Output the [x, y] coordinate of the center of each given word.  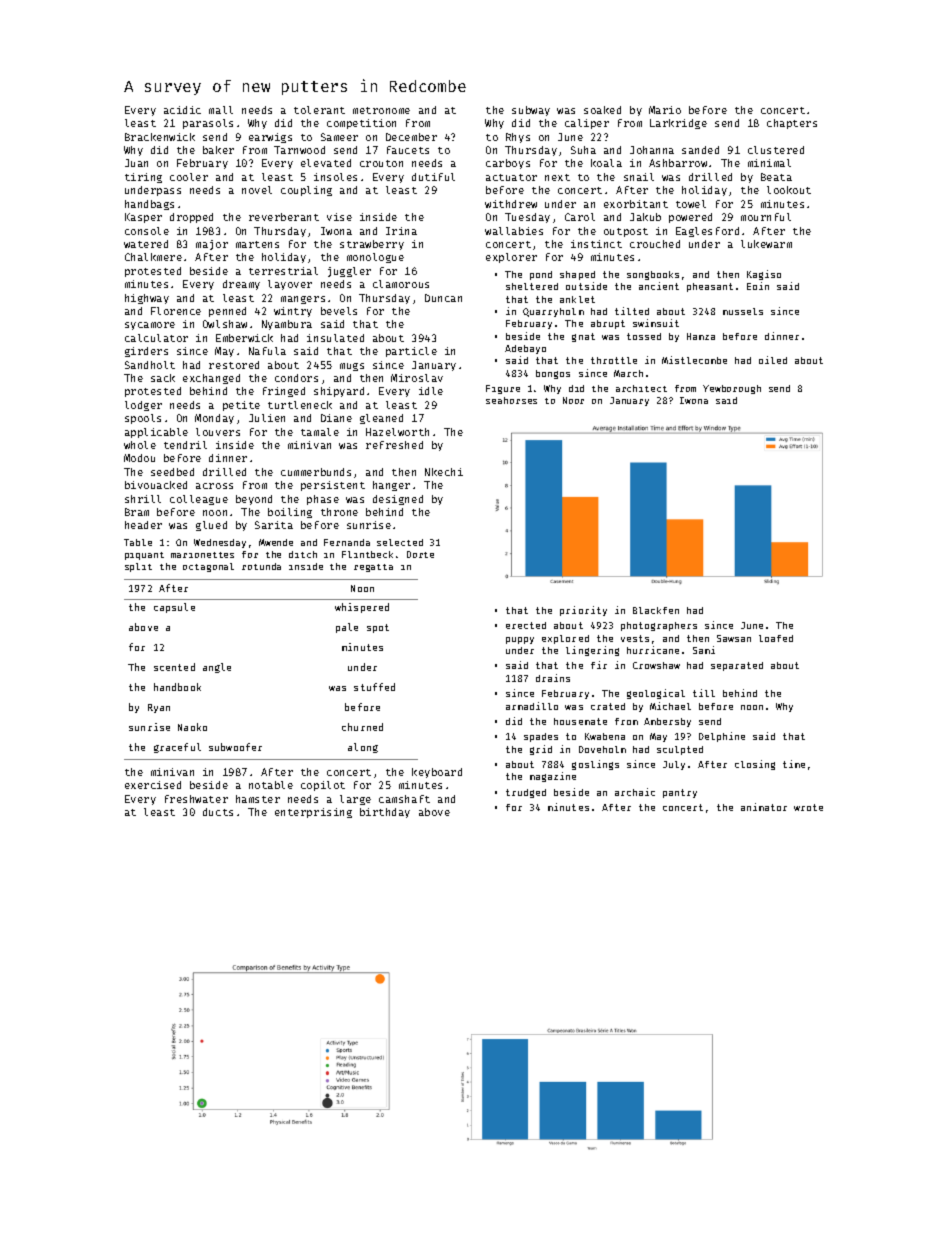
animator [764, 807]
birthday [385, 813]
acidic [182, 110]
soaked [602, 110]
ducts [218, 812]
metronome [381, 110]
